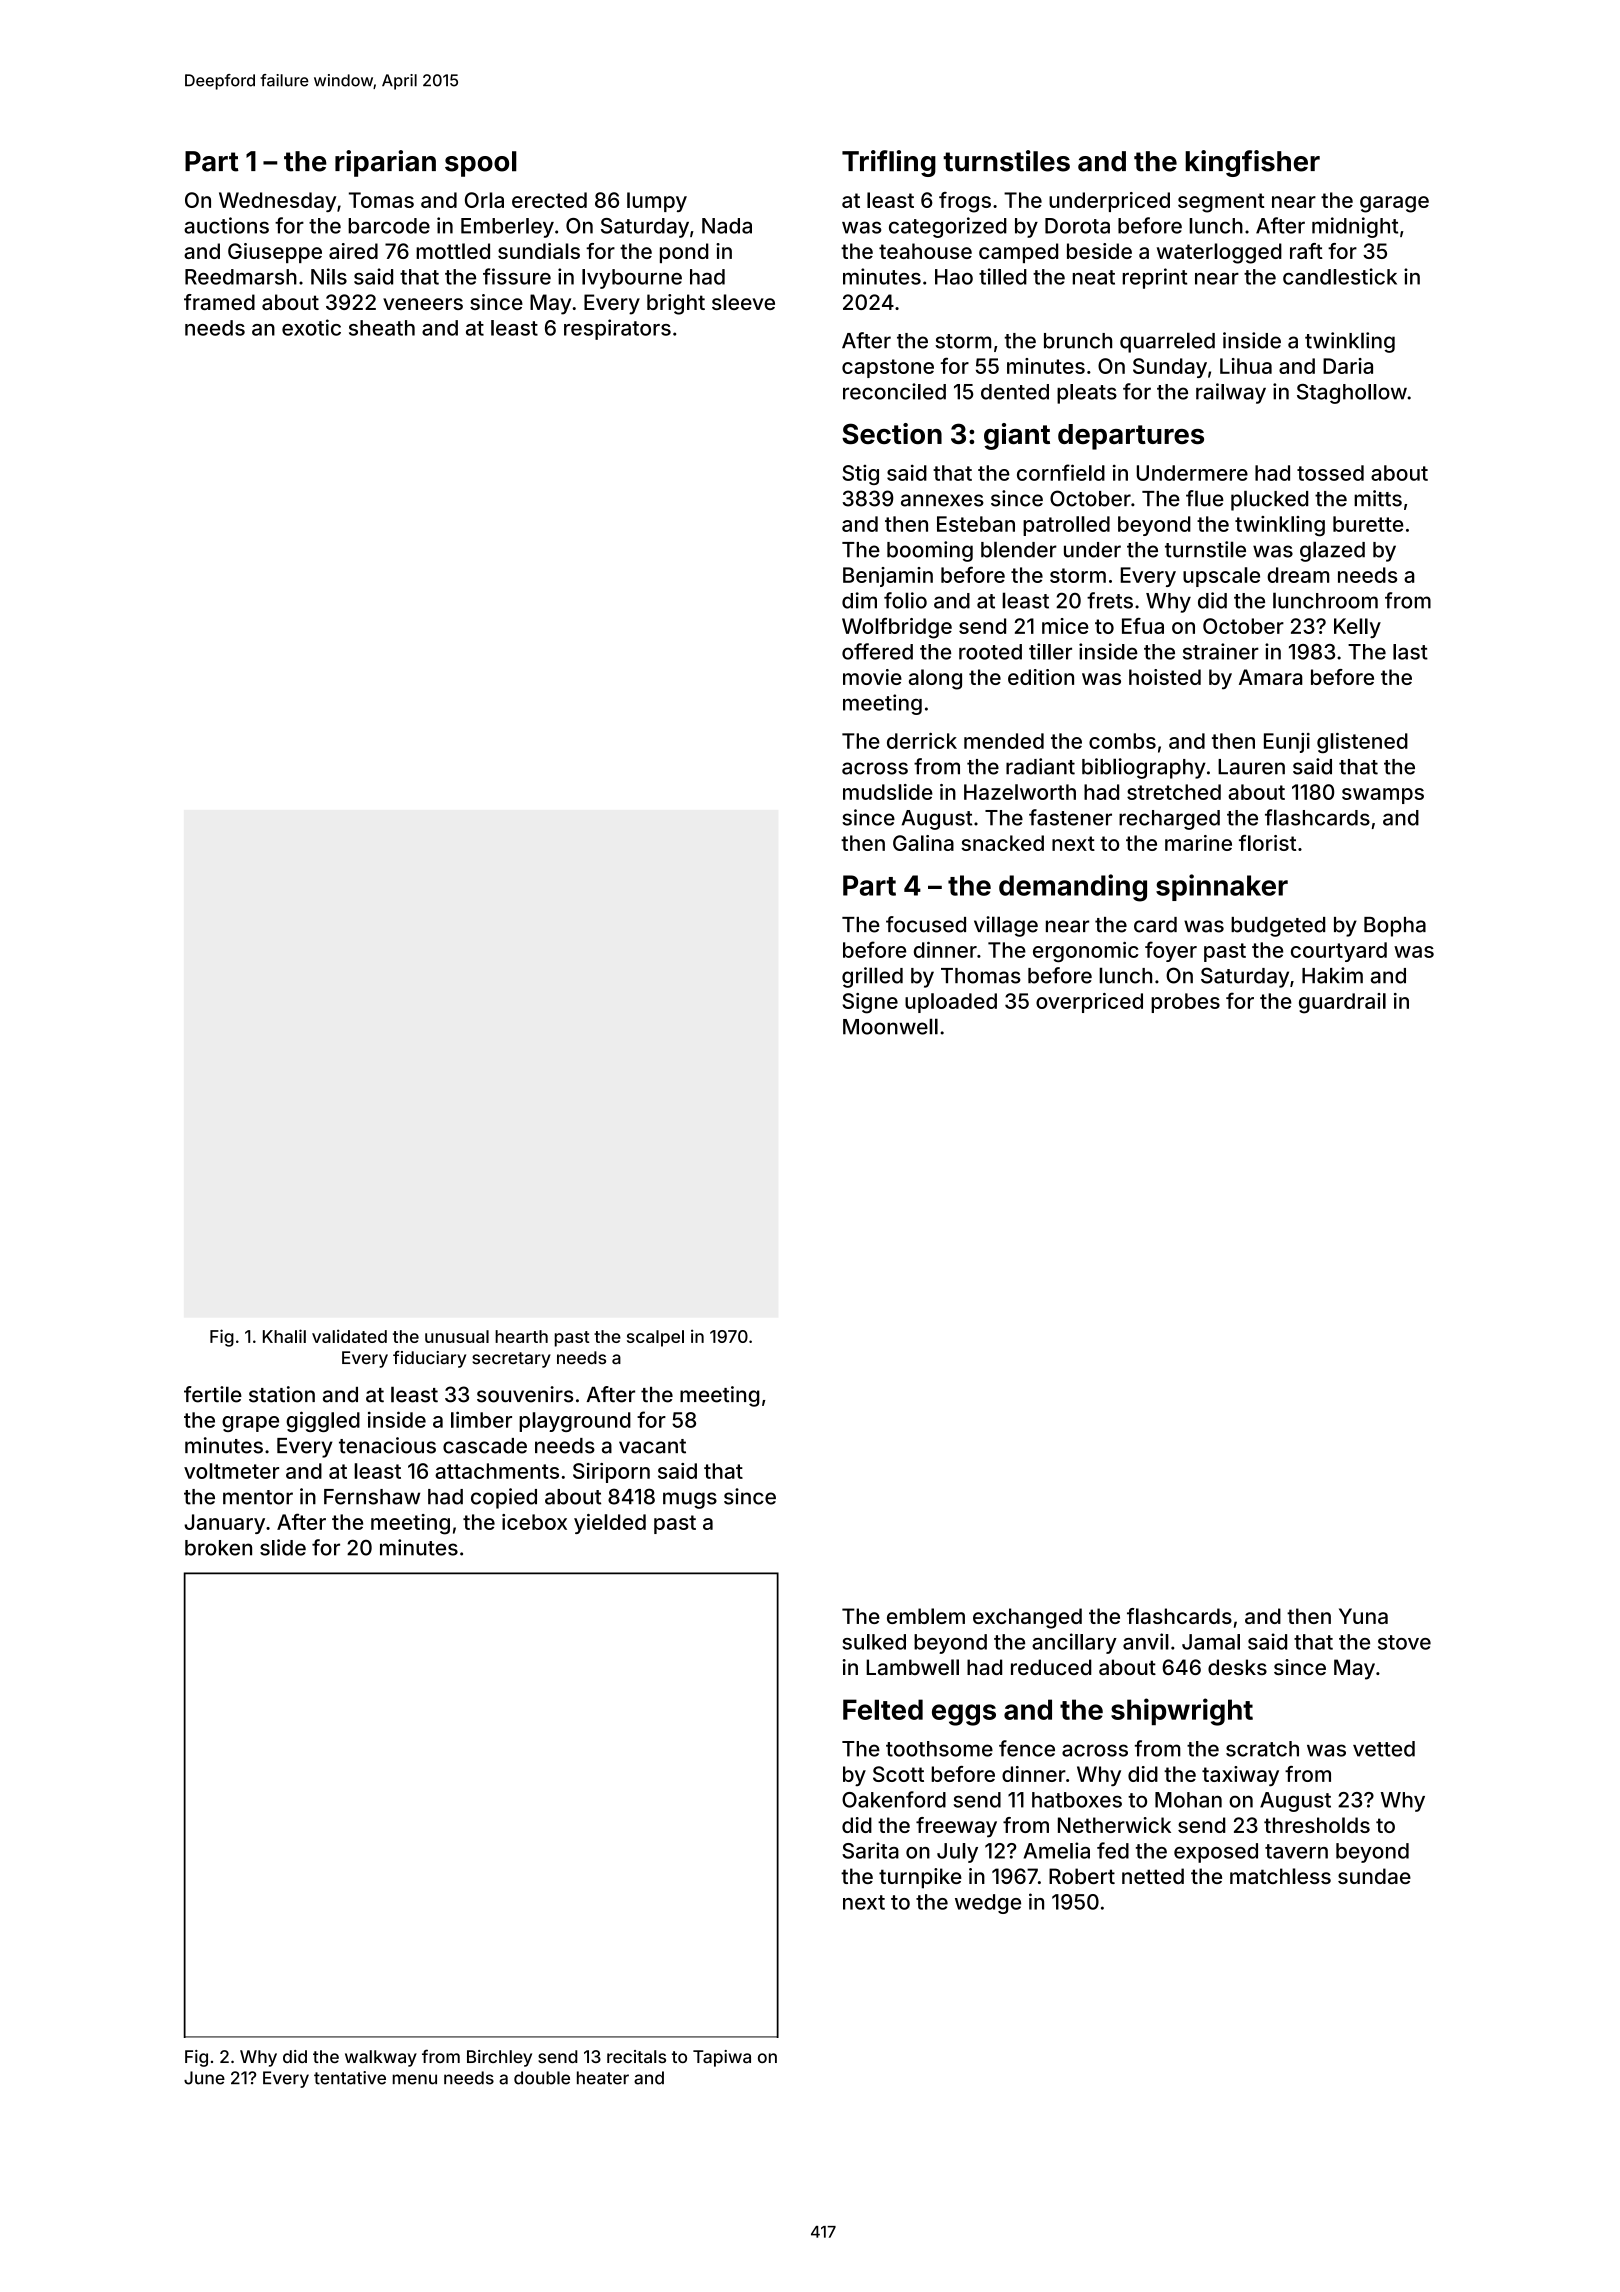  I want to click on sleeve, so click(743, 302).
